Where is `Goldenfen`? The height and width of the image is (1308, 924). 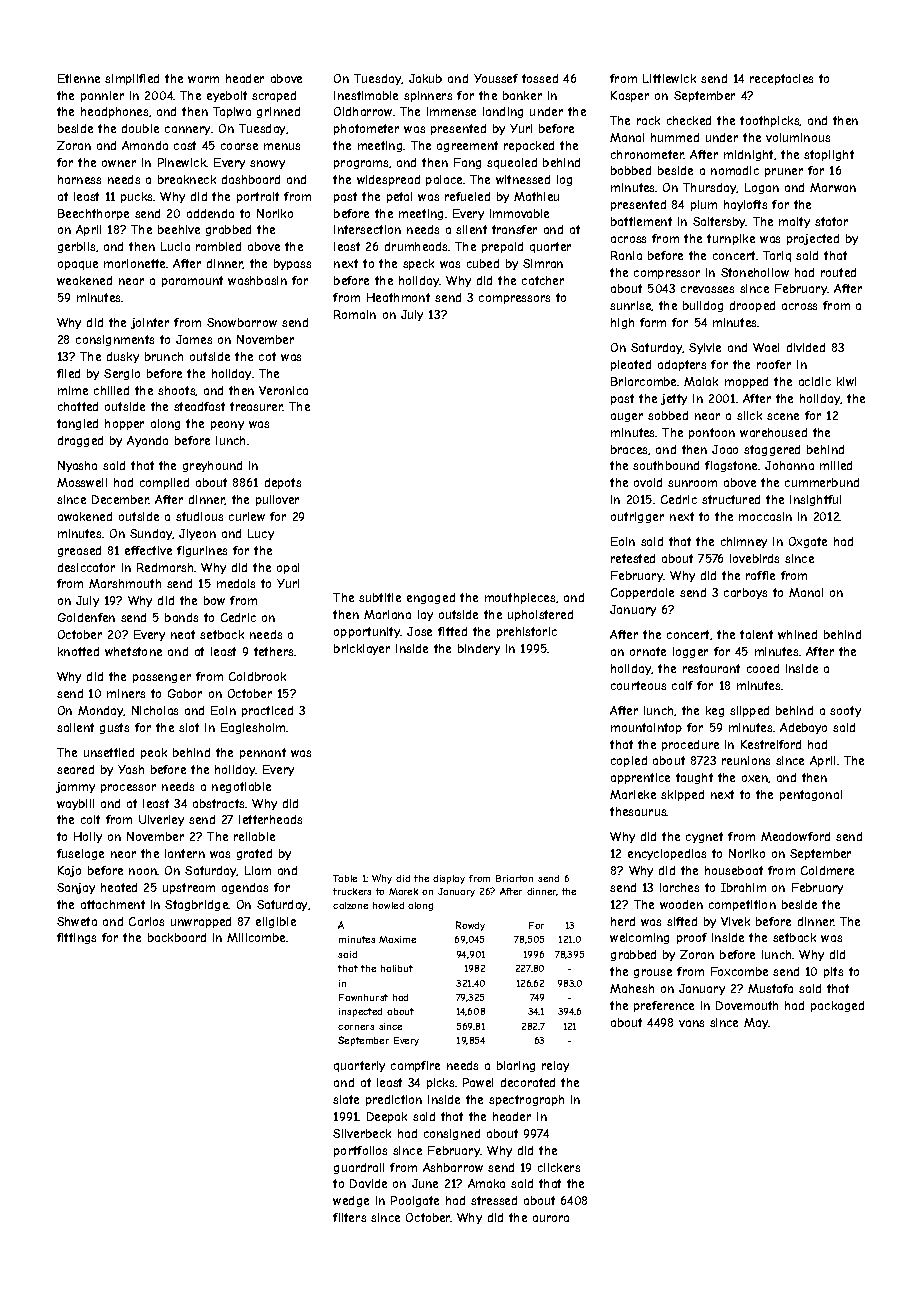
Goldenfen is located at coordinates (86, 617).
